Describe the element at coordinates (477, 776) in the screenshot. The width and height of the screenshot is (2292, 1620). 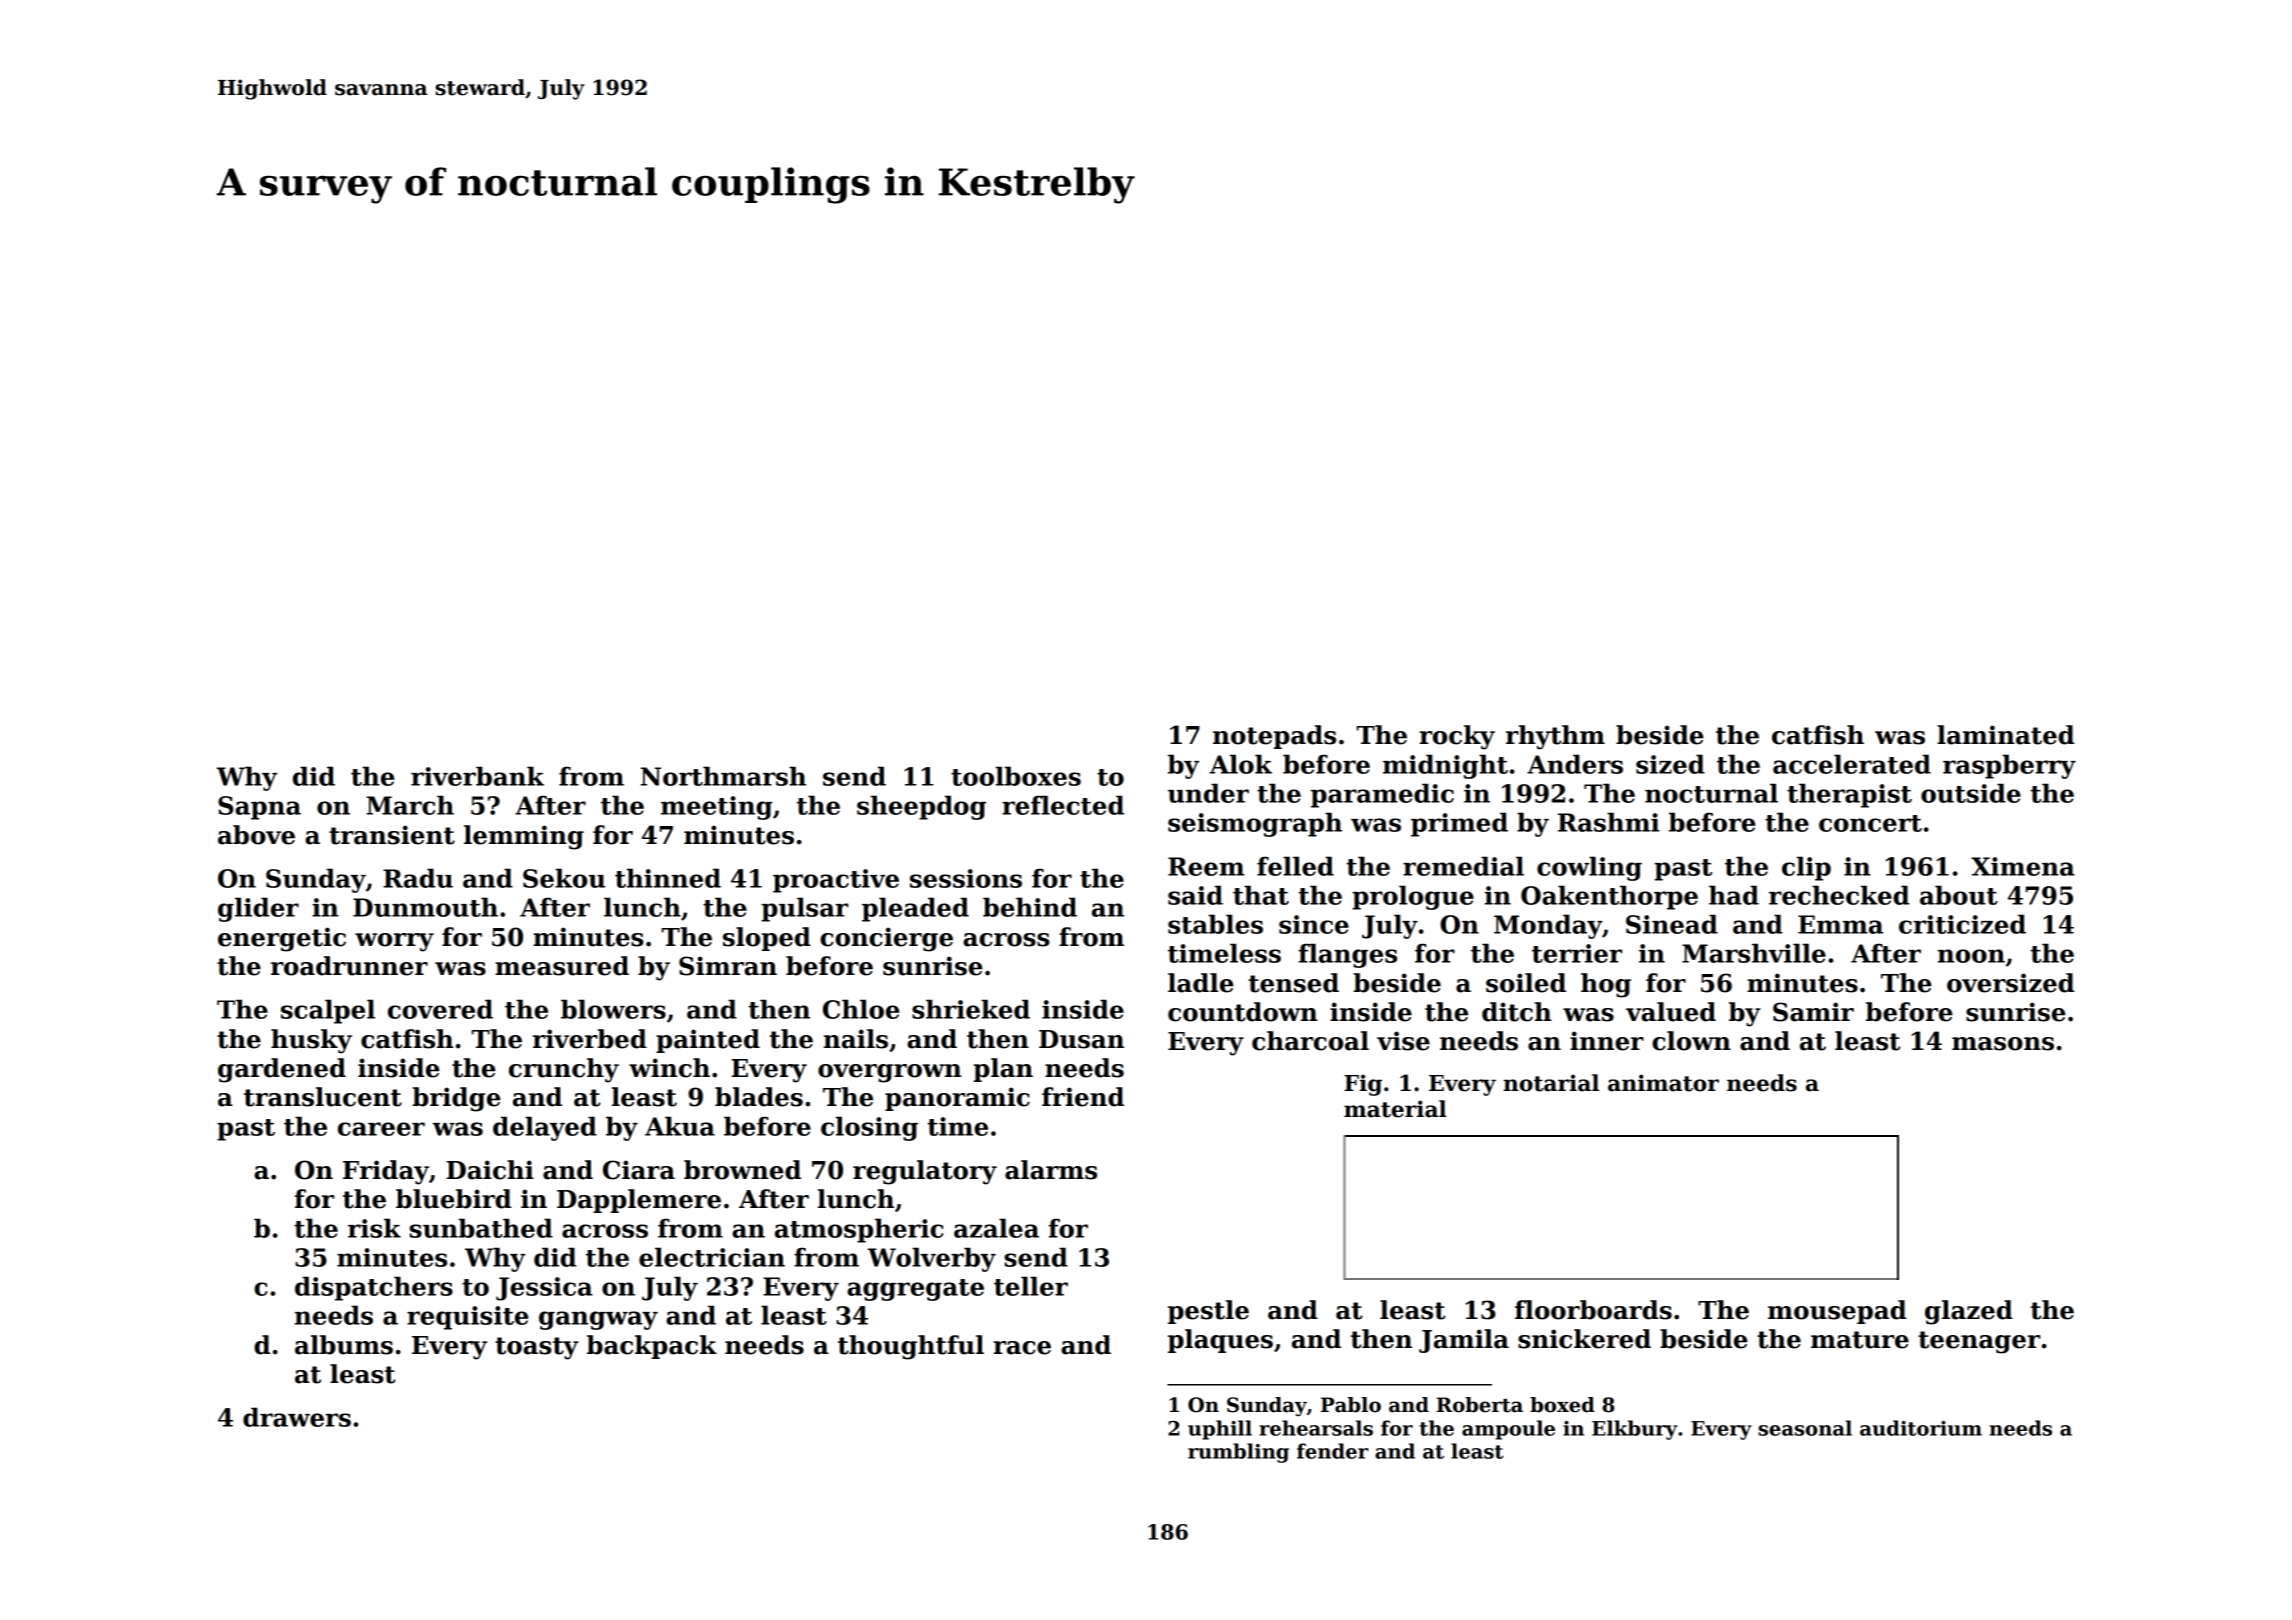
I see `riverbank` at that location.
